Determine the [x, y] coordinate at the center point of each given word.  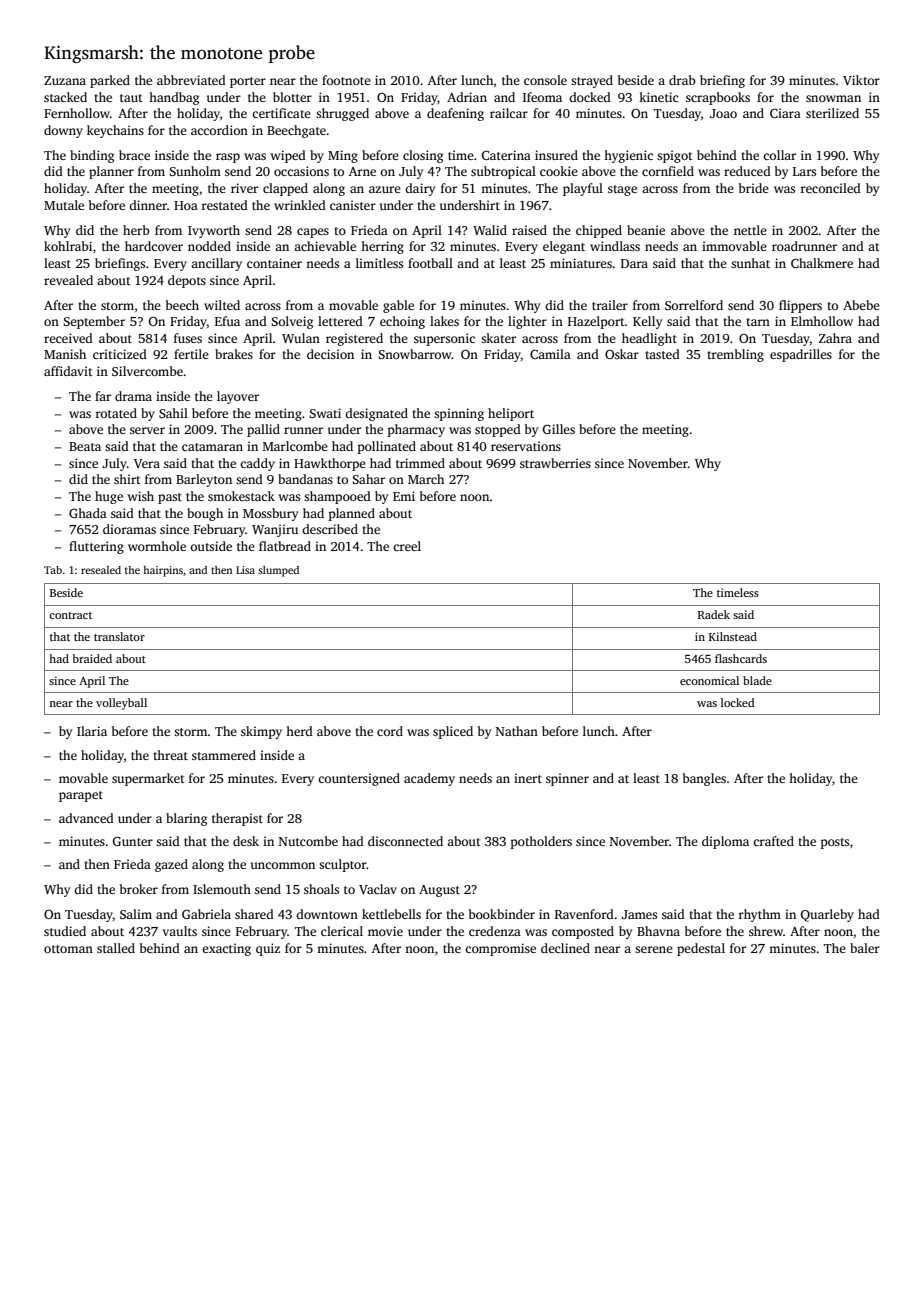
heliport [511, 414]
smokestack [241, 496]
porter [248, 82]
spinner [567, 779]
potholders [541, 842]
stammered [224, 755]
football [430, 263]
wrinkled [300, 205]
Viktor [861, 80]
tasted [662, 354]
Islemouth [222, 889]
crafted [773, 841]
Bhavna [658, 931]
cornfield [668, 171]
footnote [346, 80]
